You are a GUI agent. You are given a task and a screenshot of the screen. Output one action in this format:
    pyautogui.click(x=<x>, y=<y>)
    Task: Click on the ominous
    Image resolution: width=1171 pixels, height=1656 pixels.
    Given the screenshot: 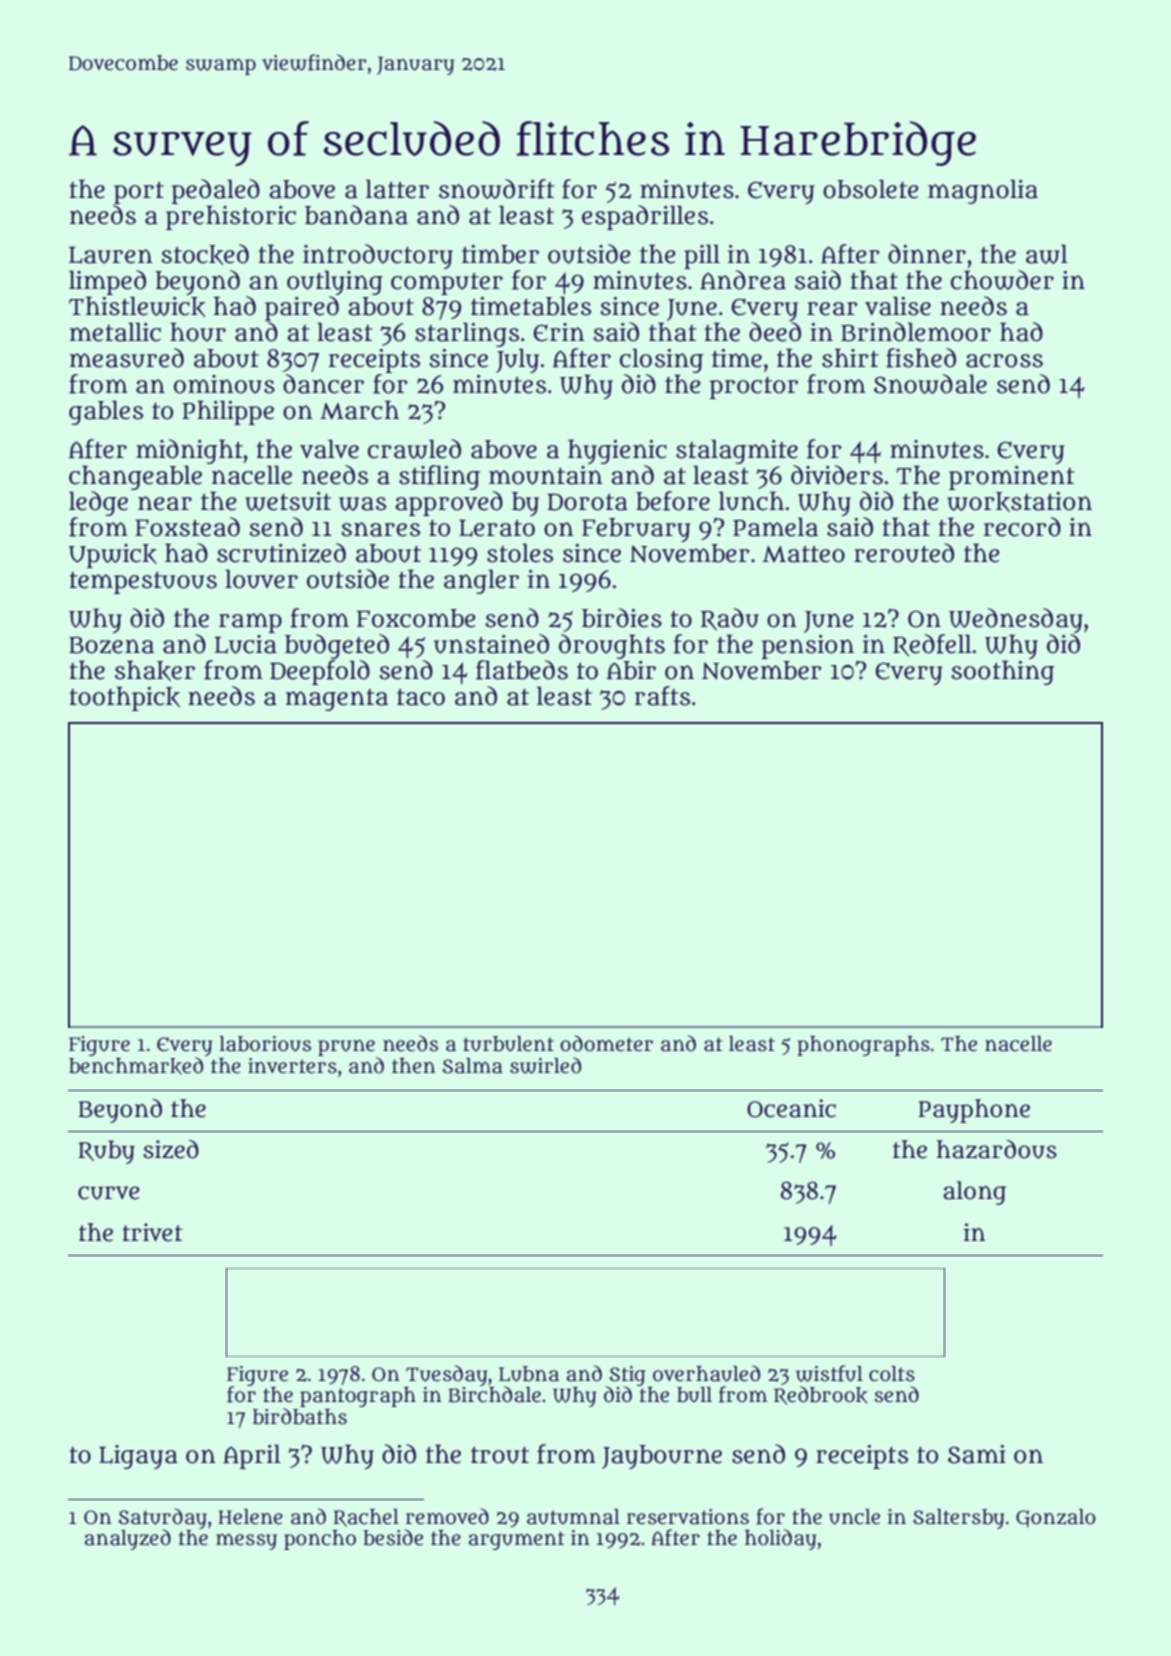 What is the action you would take?
    pyautogui.click(x=224, y=384)
